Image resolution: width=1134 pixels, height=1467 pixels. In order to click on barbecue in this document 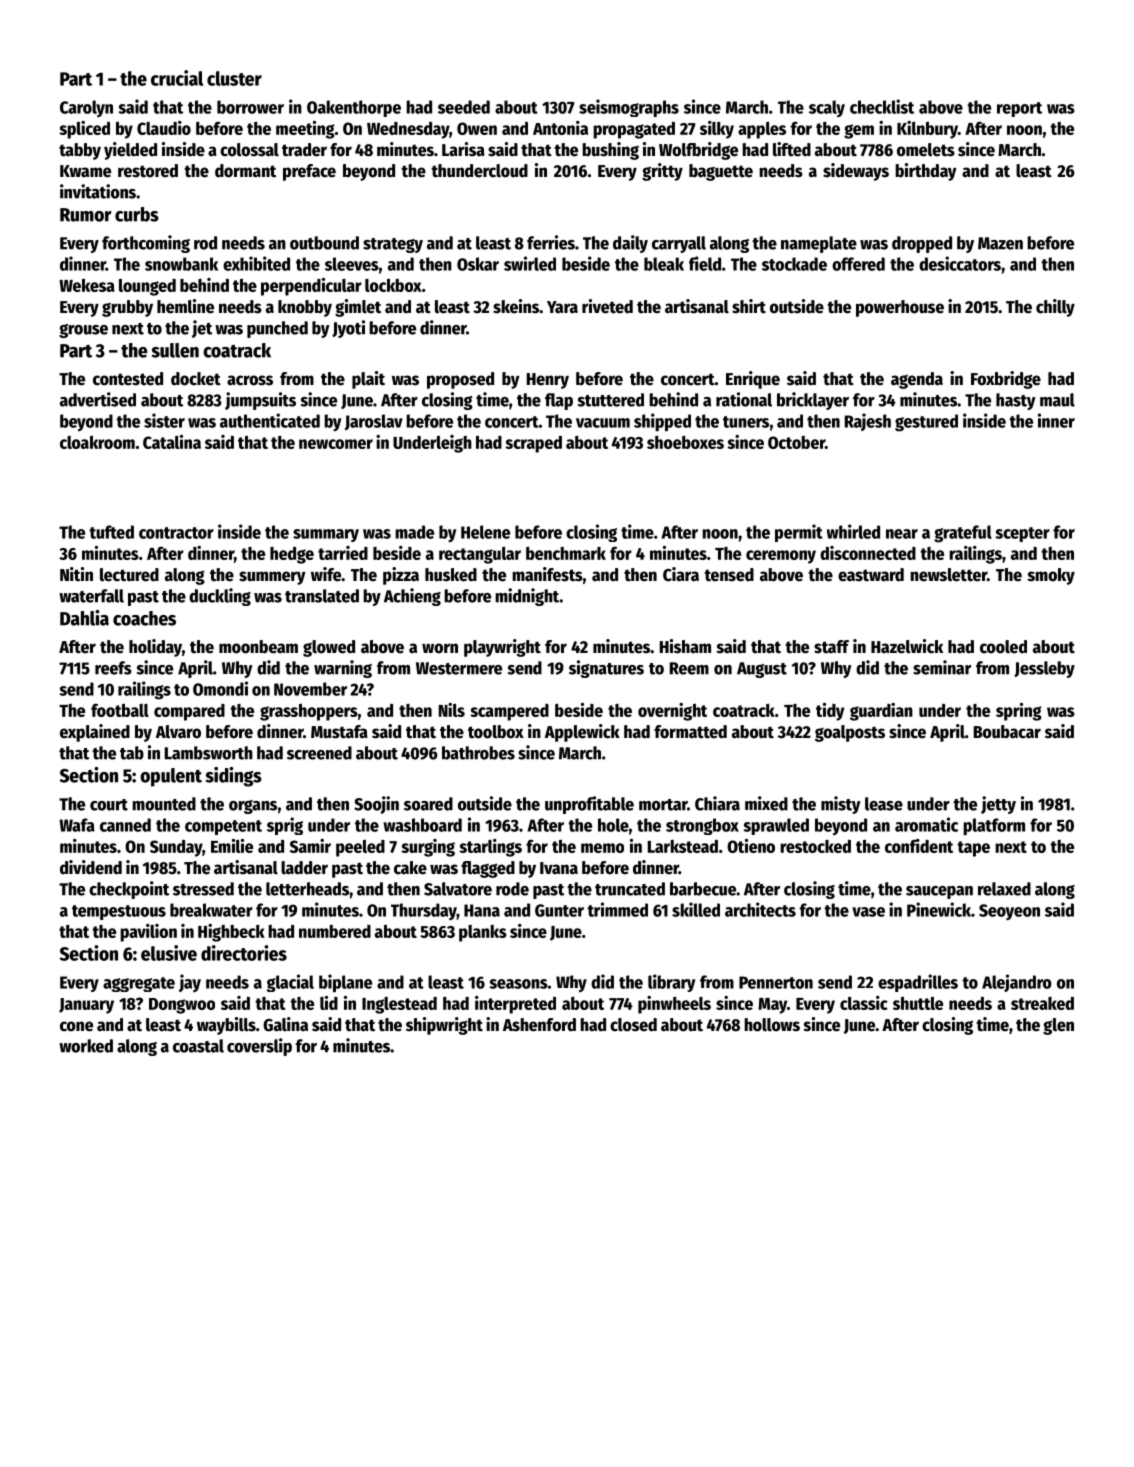, I will do `click(703, 889)`.
